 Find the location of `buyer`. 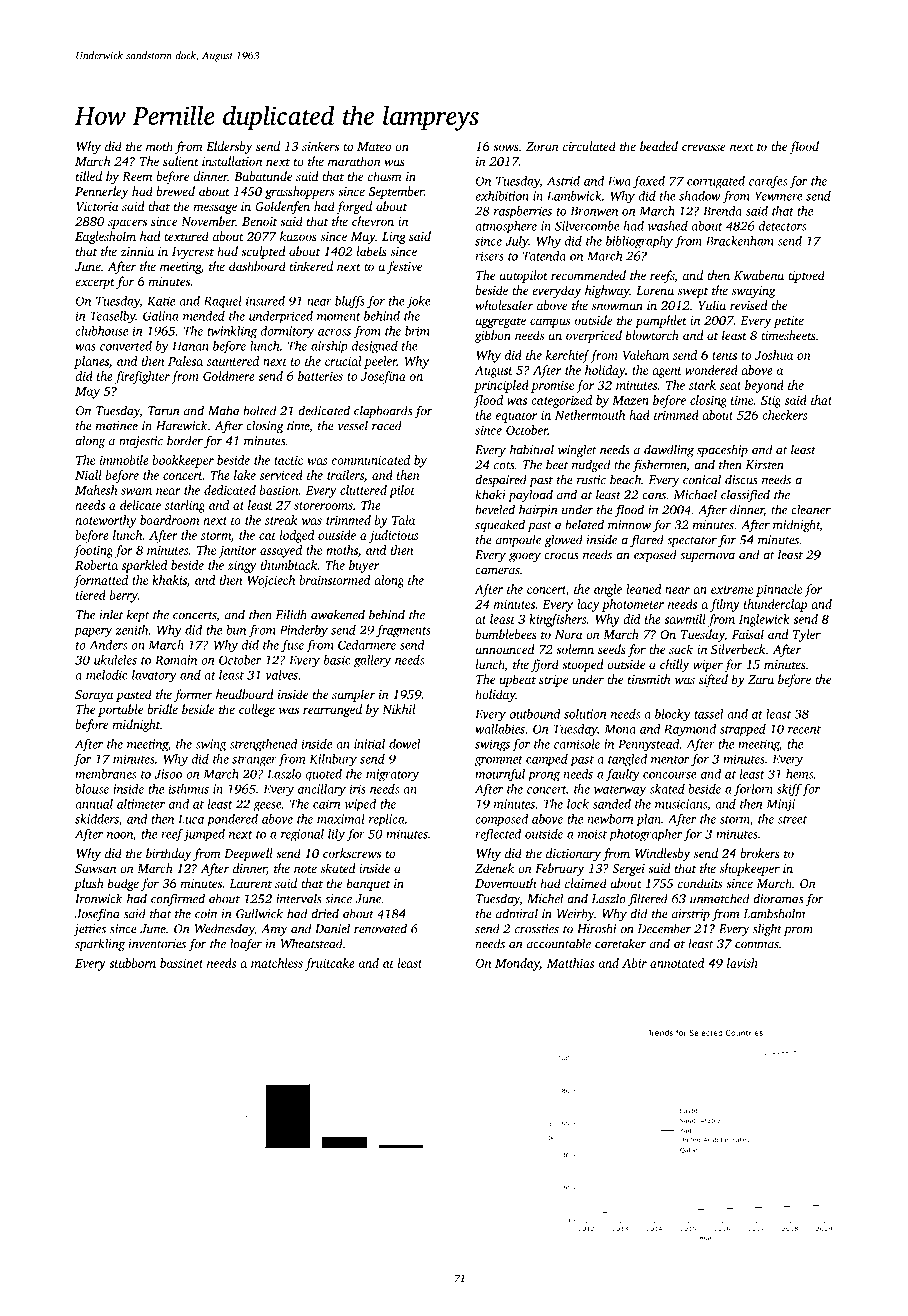

buyer is located at coordinates (364, 566).
